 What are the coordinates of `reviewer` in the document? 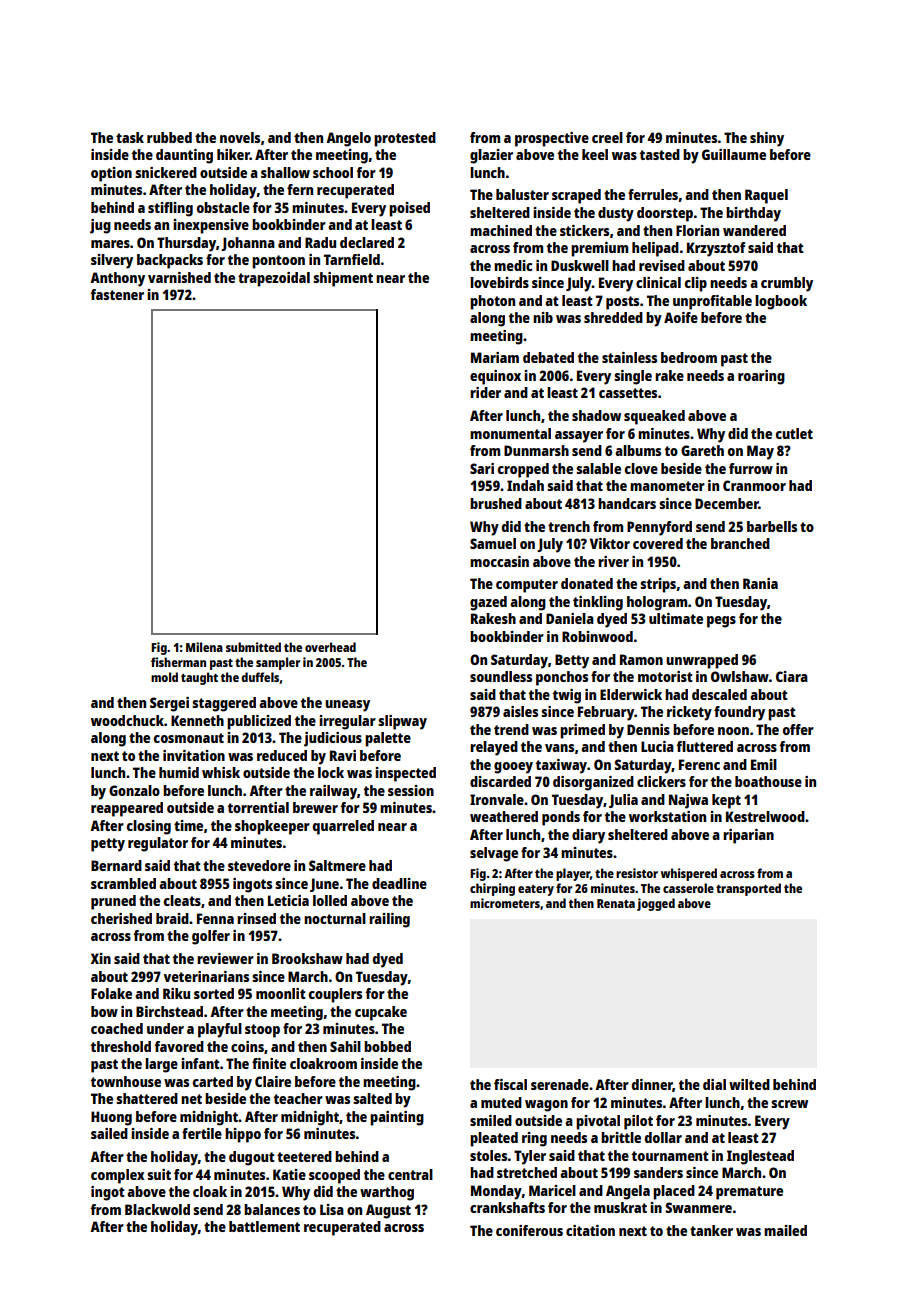 It's located at (225, 958).
